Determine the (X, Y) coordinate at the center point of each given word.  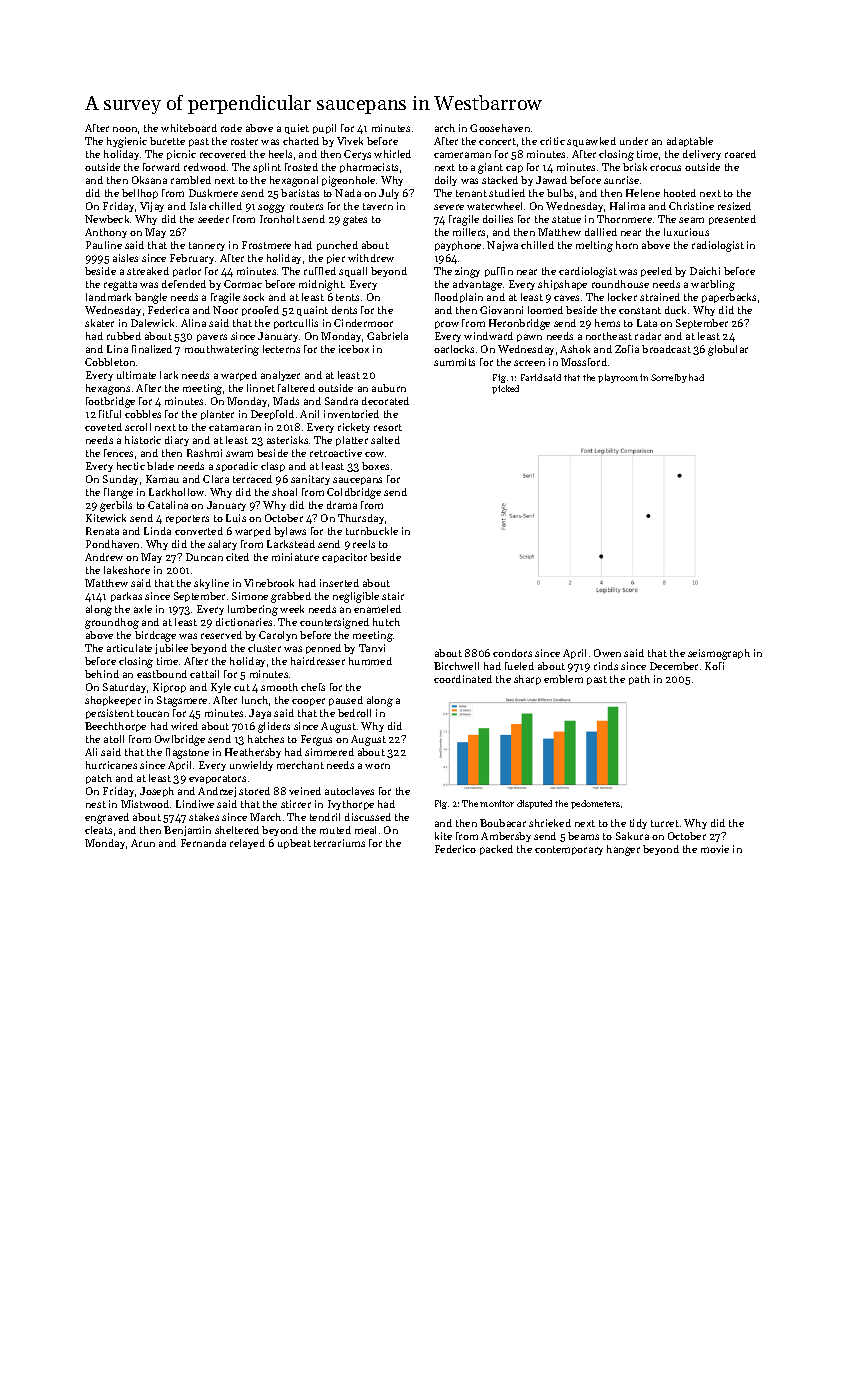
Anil (309, 414)
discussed (368, 817)
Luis (236, 518)
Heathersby (253, 753)
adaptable (690, 142)
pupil (324, 129)
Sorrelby (669, 378)
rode (231, 128)
